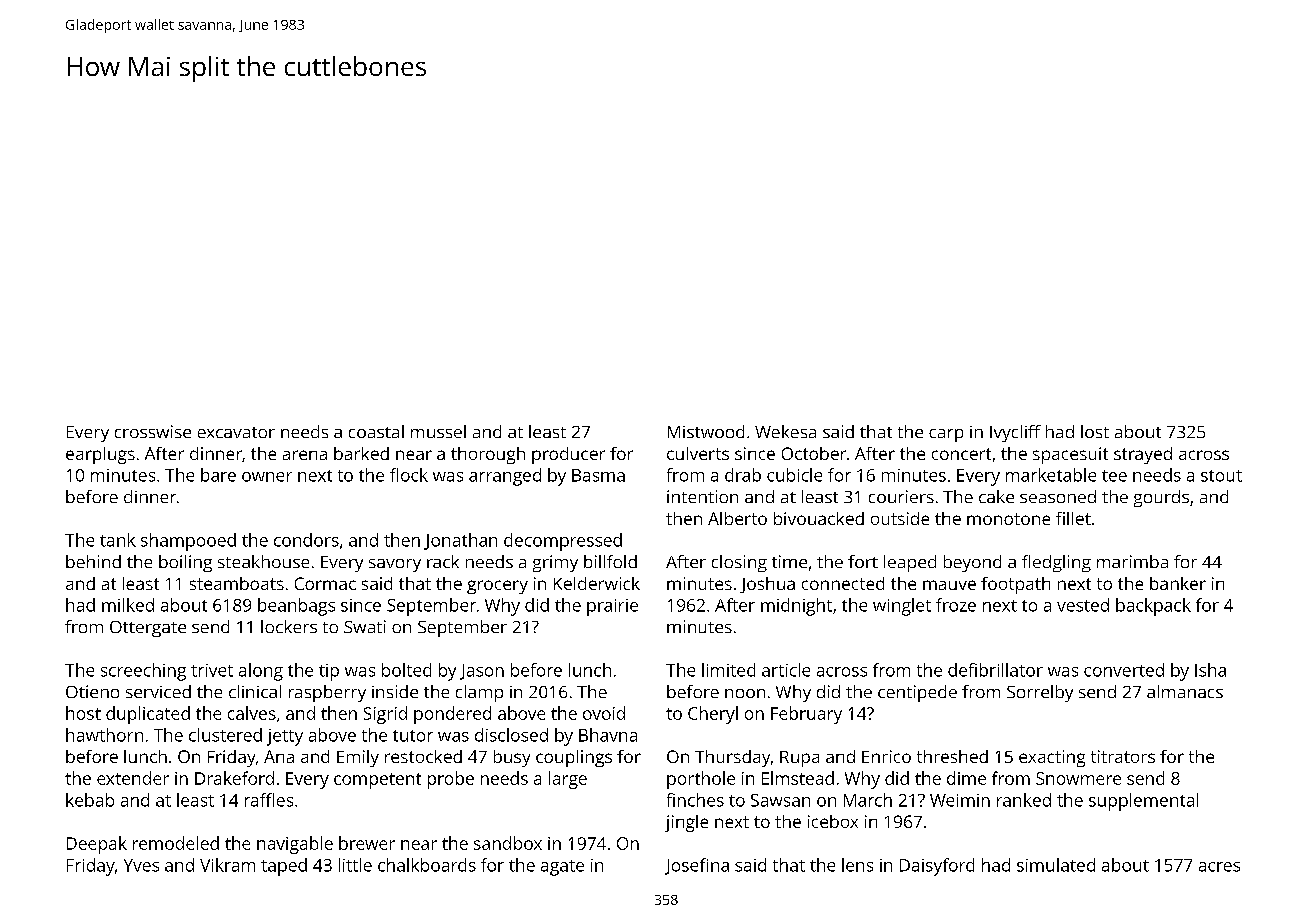 The height and width of the screenshot is (924, 1308). Describe the element at coordinates (562, 868) in the screenshot. I see `agate` at that location.
